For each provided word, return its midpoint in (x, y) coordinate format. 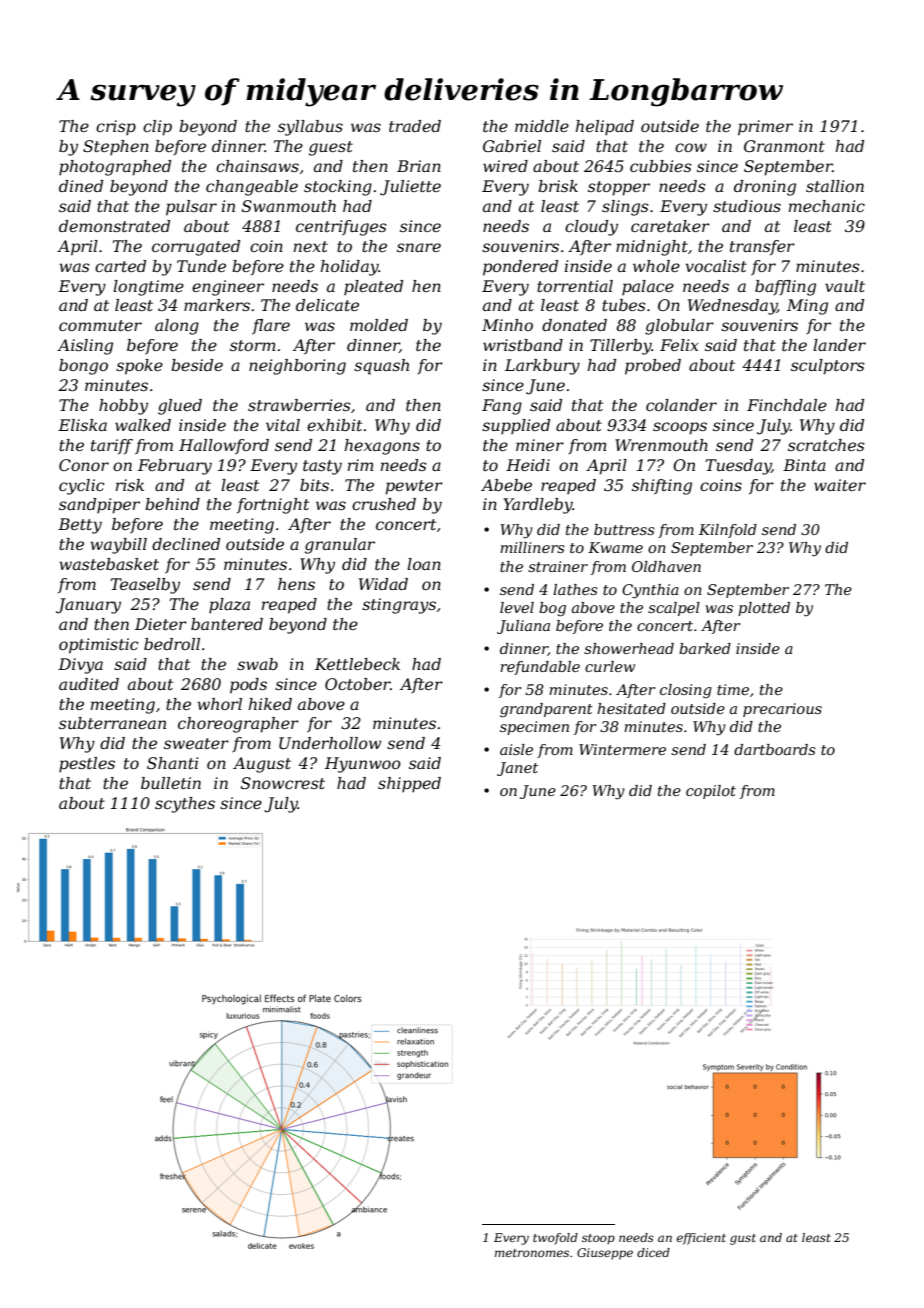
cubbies (661, 166)
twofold (555, 1239)
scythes (185, 805)
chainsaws (257, 166)
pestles (87, 765)
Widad (383, 584)
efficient (701, 1239)
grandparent (546, 710)
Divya (80, 666)
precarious (782, 710)
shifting (662, 487)
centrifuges (341, 228)
